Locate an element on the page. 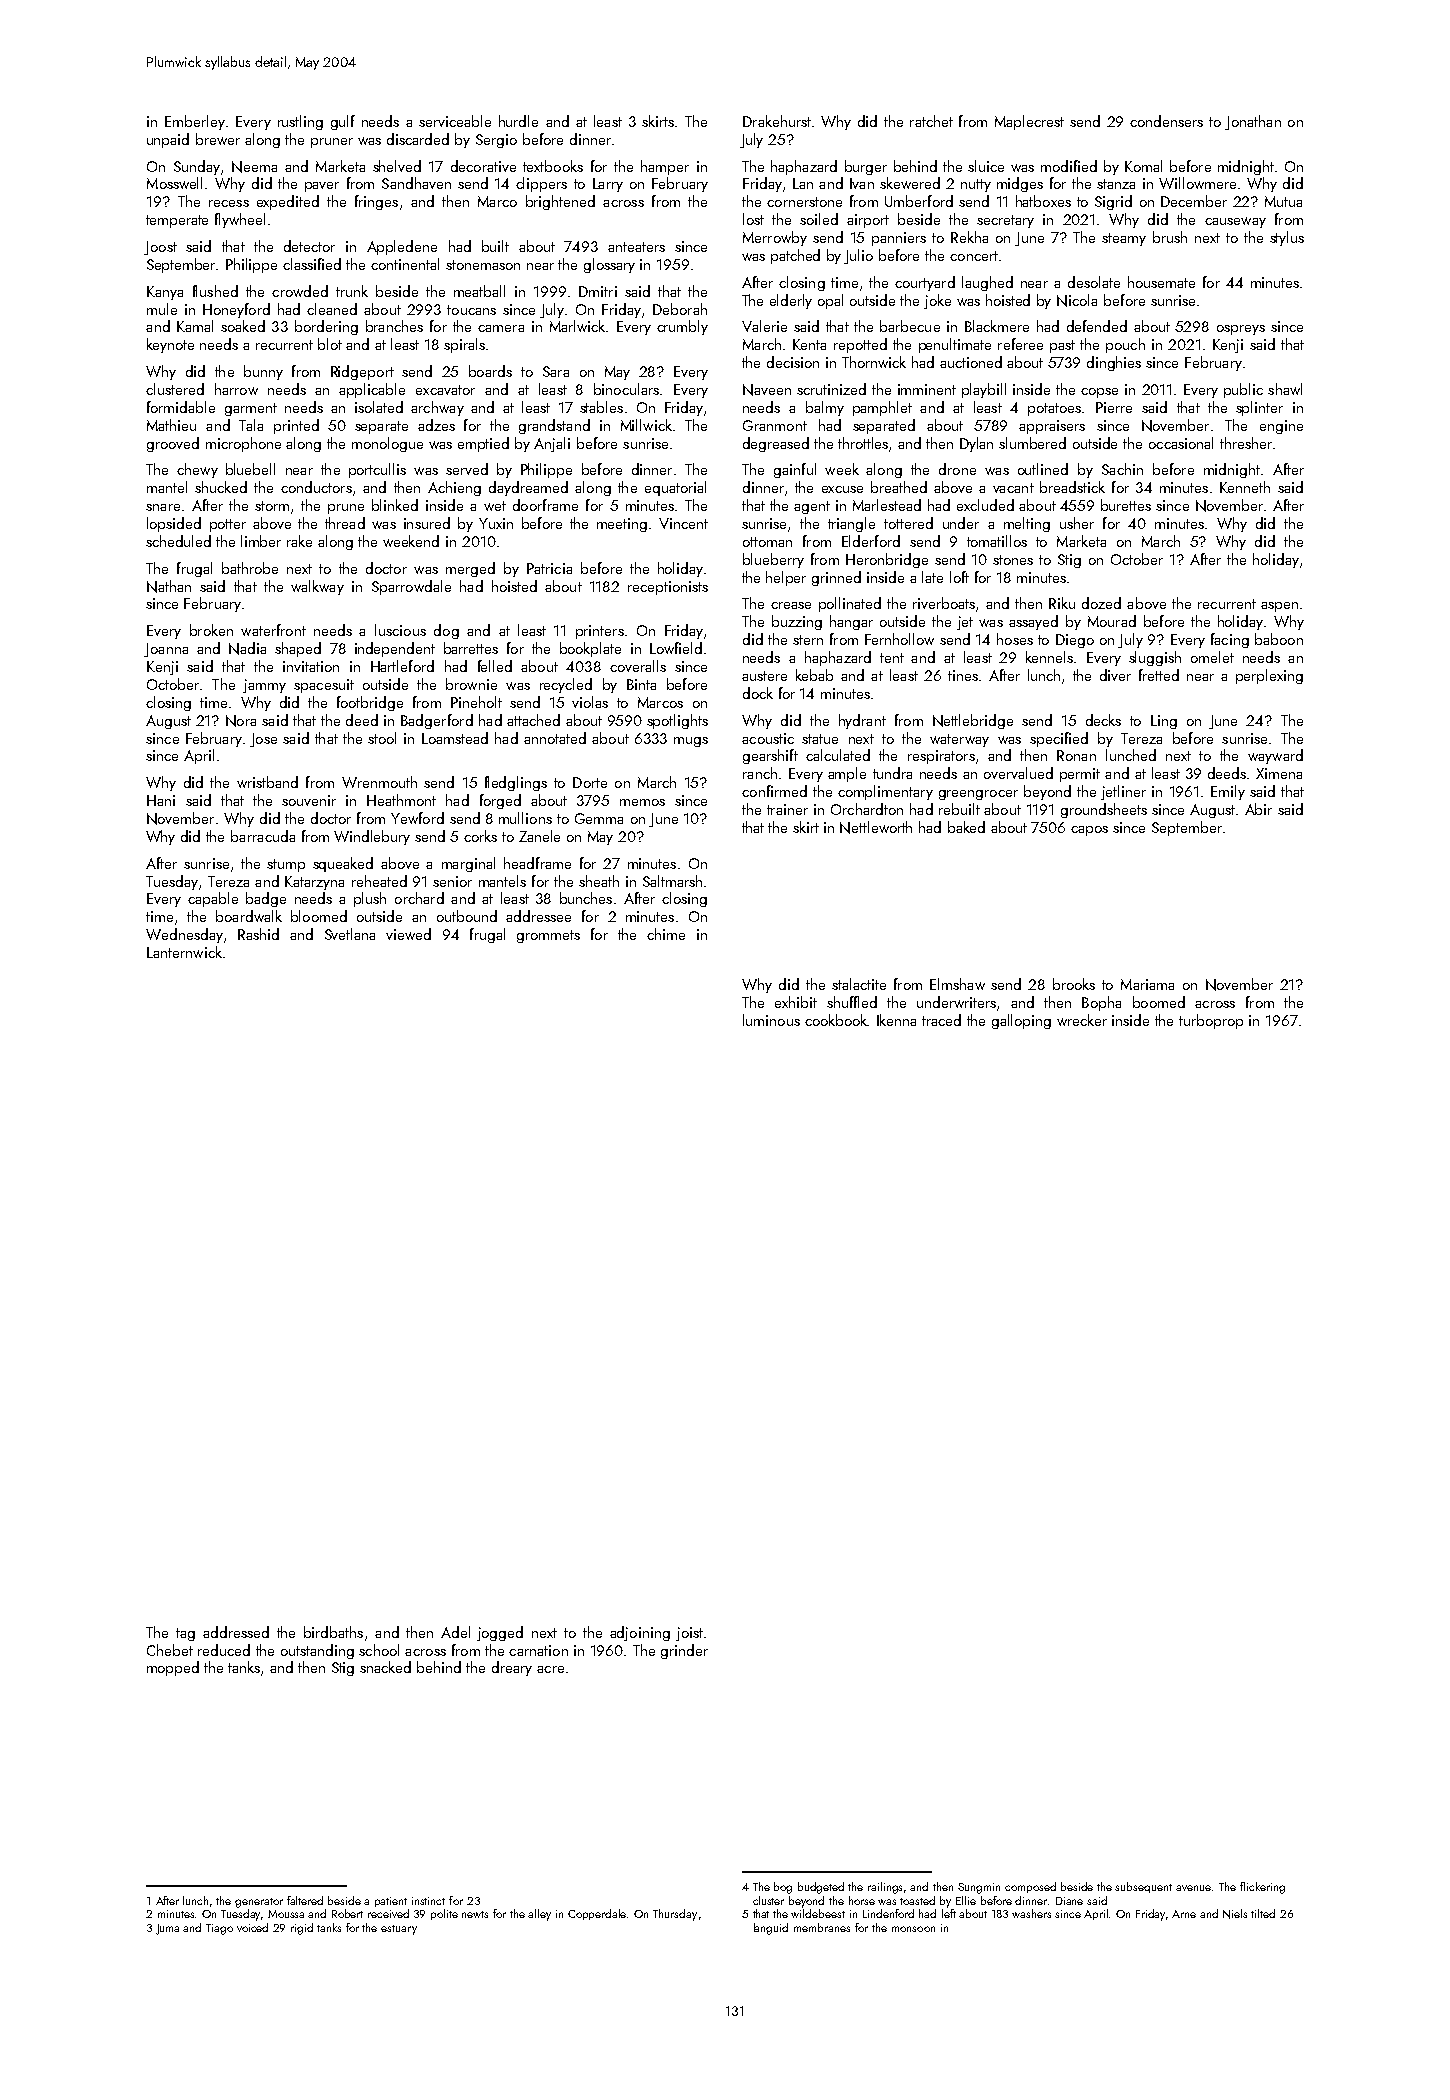 Image resolution: width=1450 pixels, height=2100 pixels. joist is located at coordinates (689, 1634).
